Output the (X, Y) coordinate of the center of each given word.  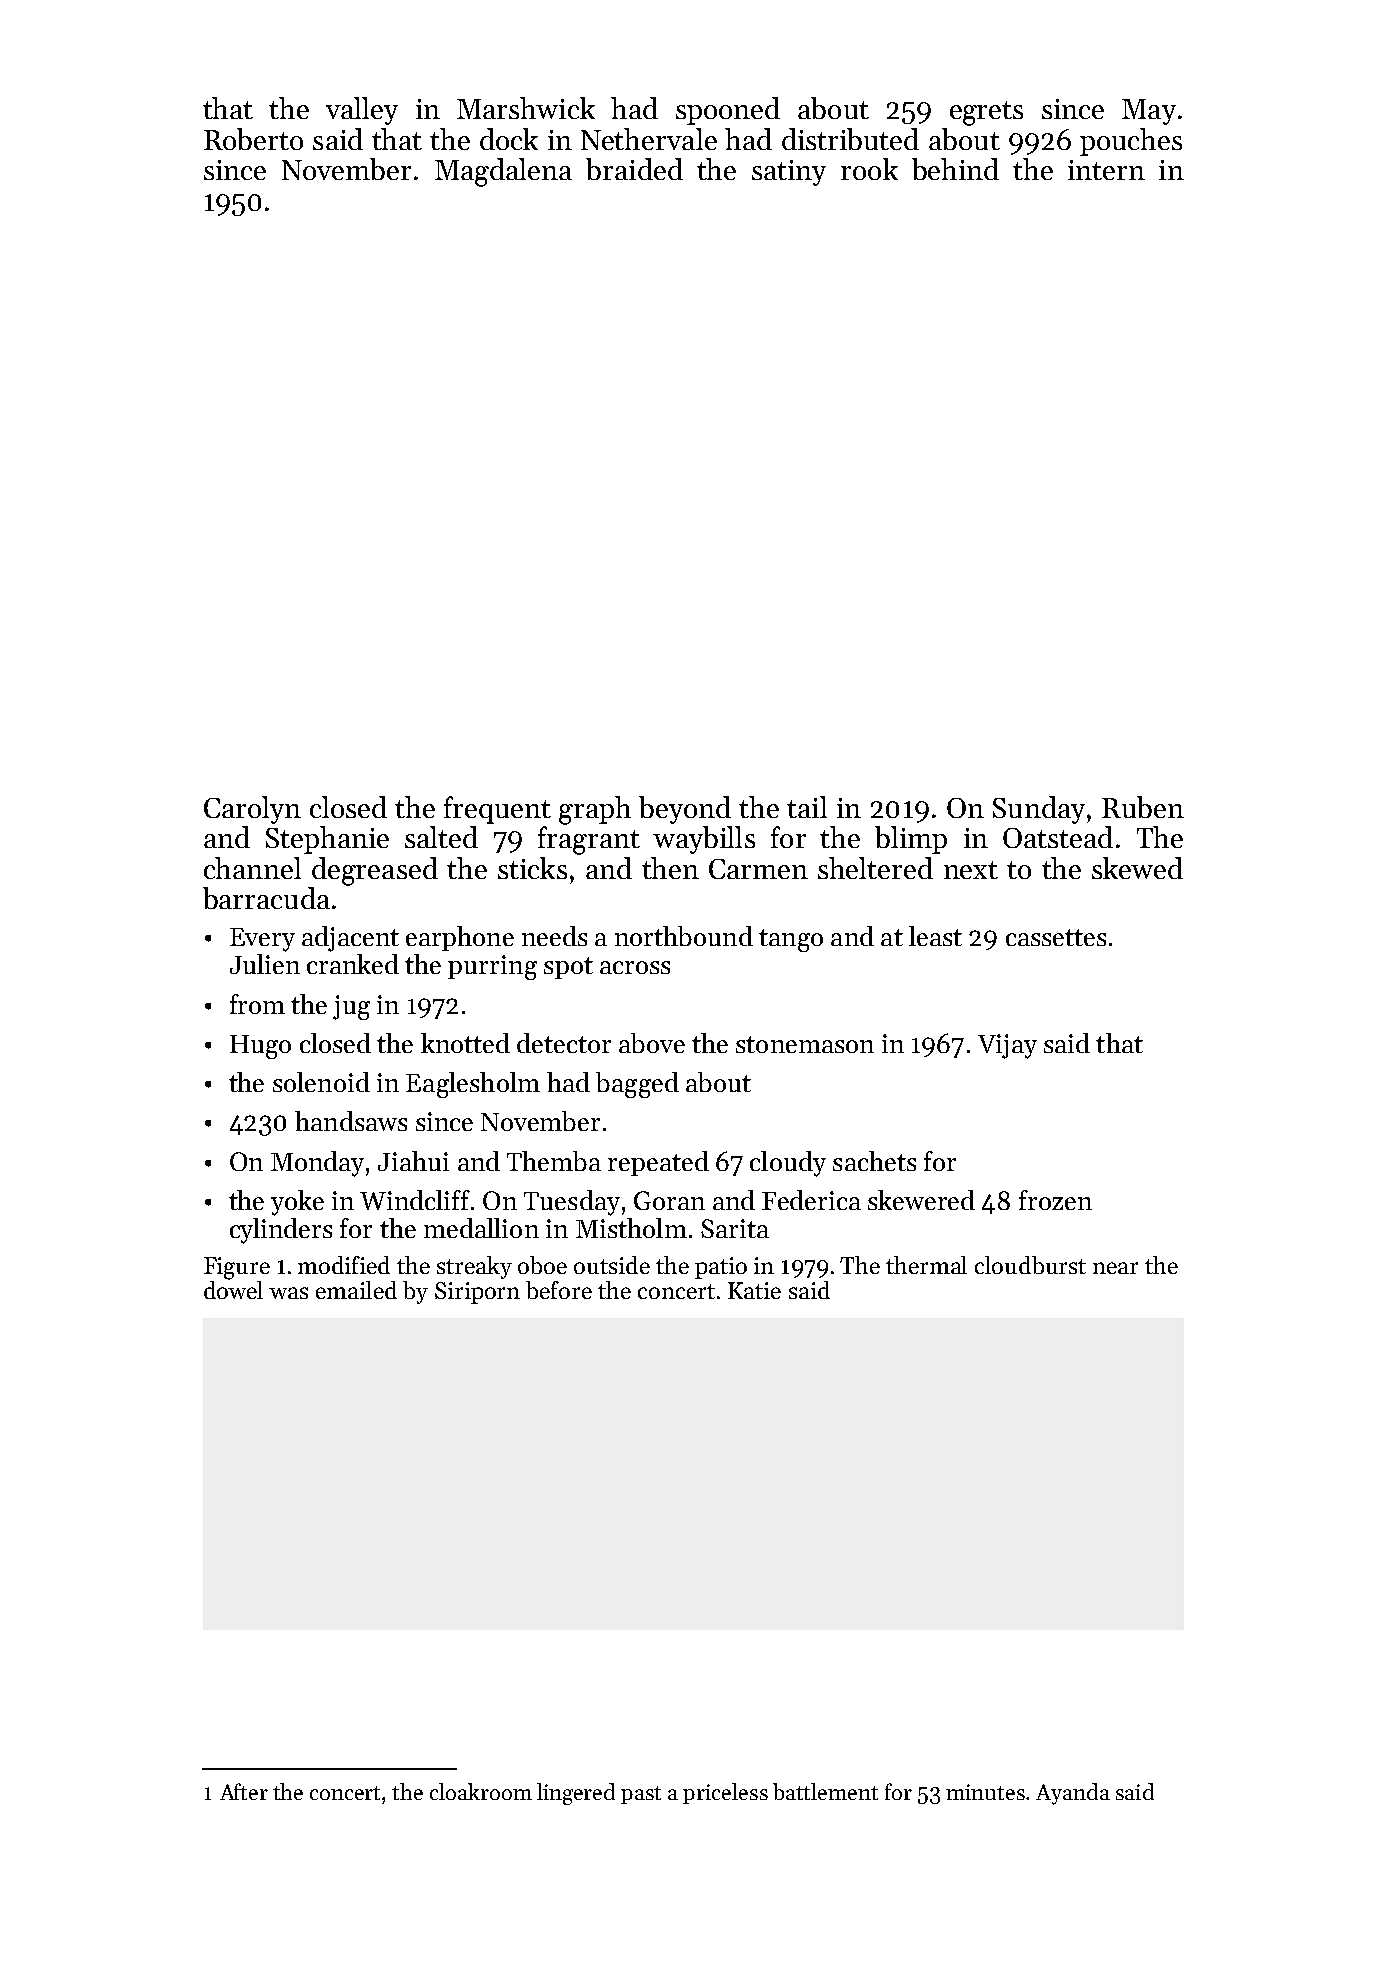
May (1149, 112)
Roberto (253, 139)
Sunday (1039, 810)
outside (612, 1265)
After (244, 1791)
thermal (926, 1265)
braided (634, 169)
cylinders (281, 1231)
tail (807, 807)
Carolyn (252, 810)
